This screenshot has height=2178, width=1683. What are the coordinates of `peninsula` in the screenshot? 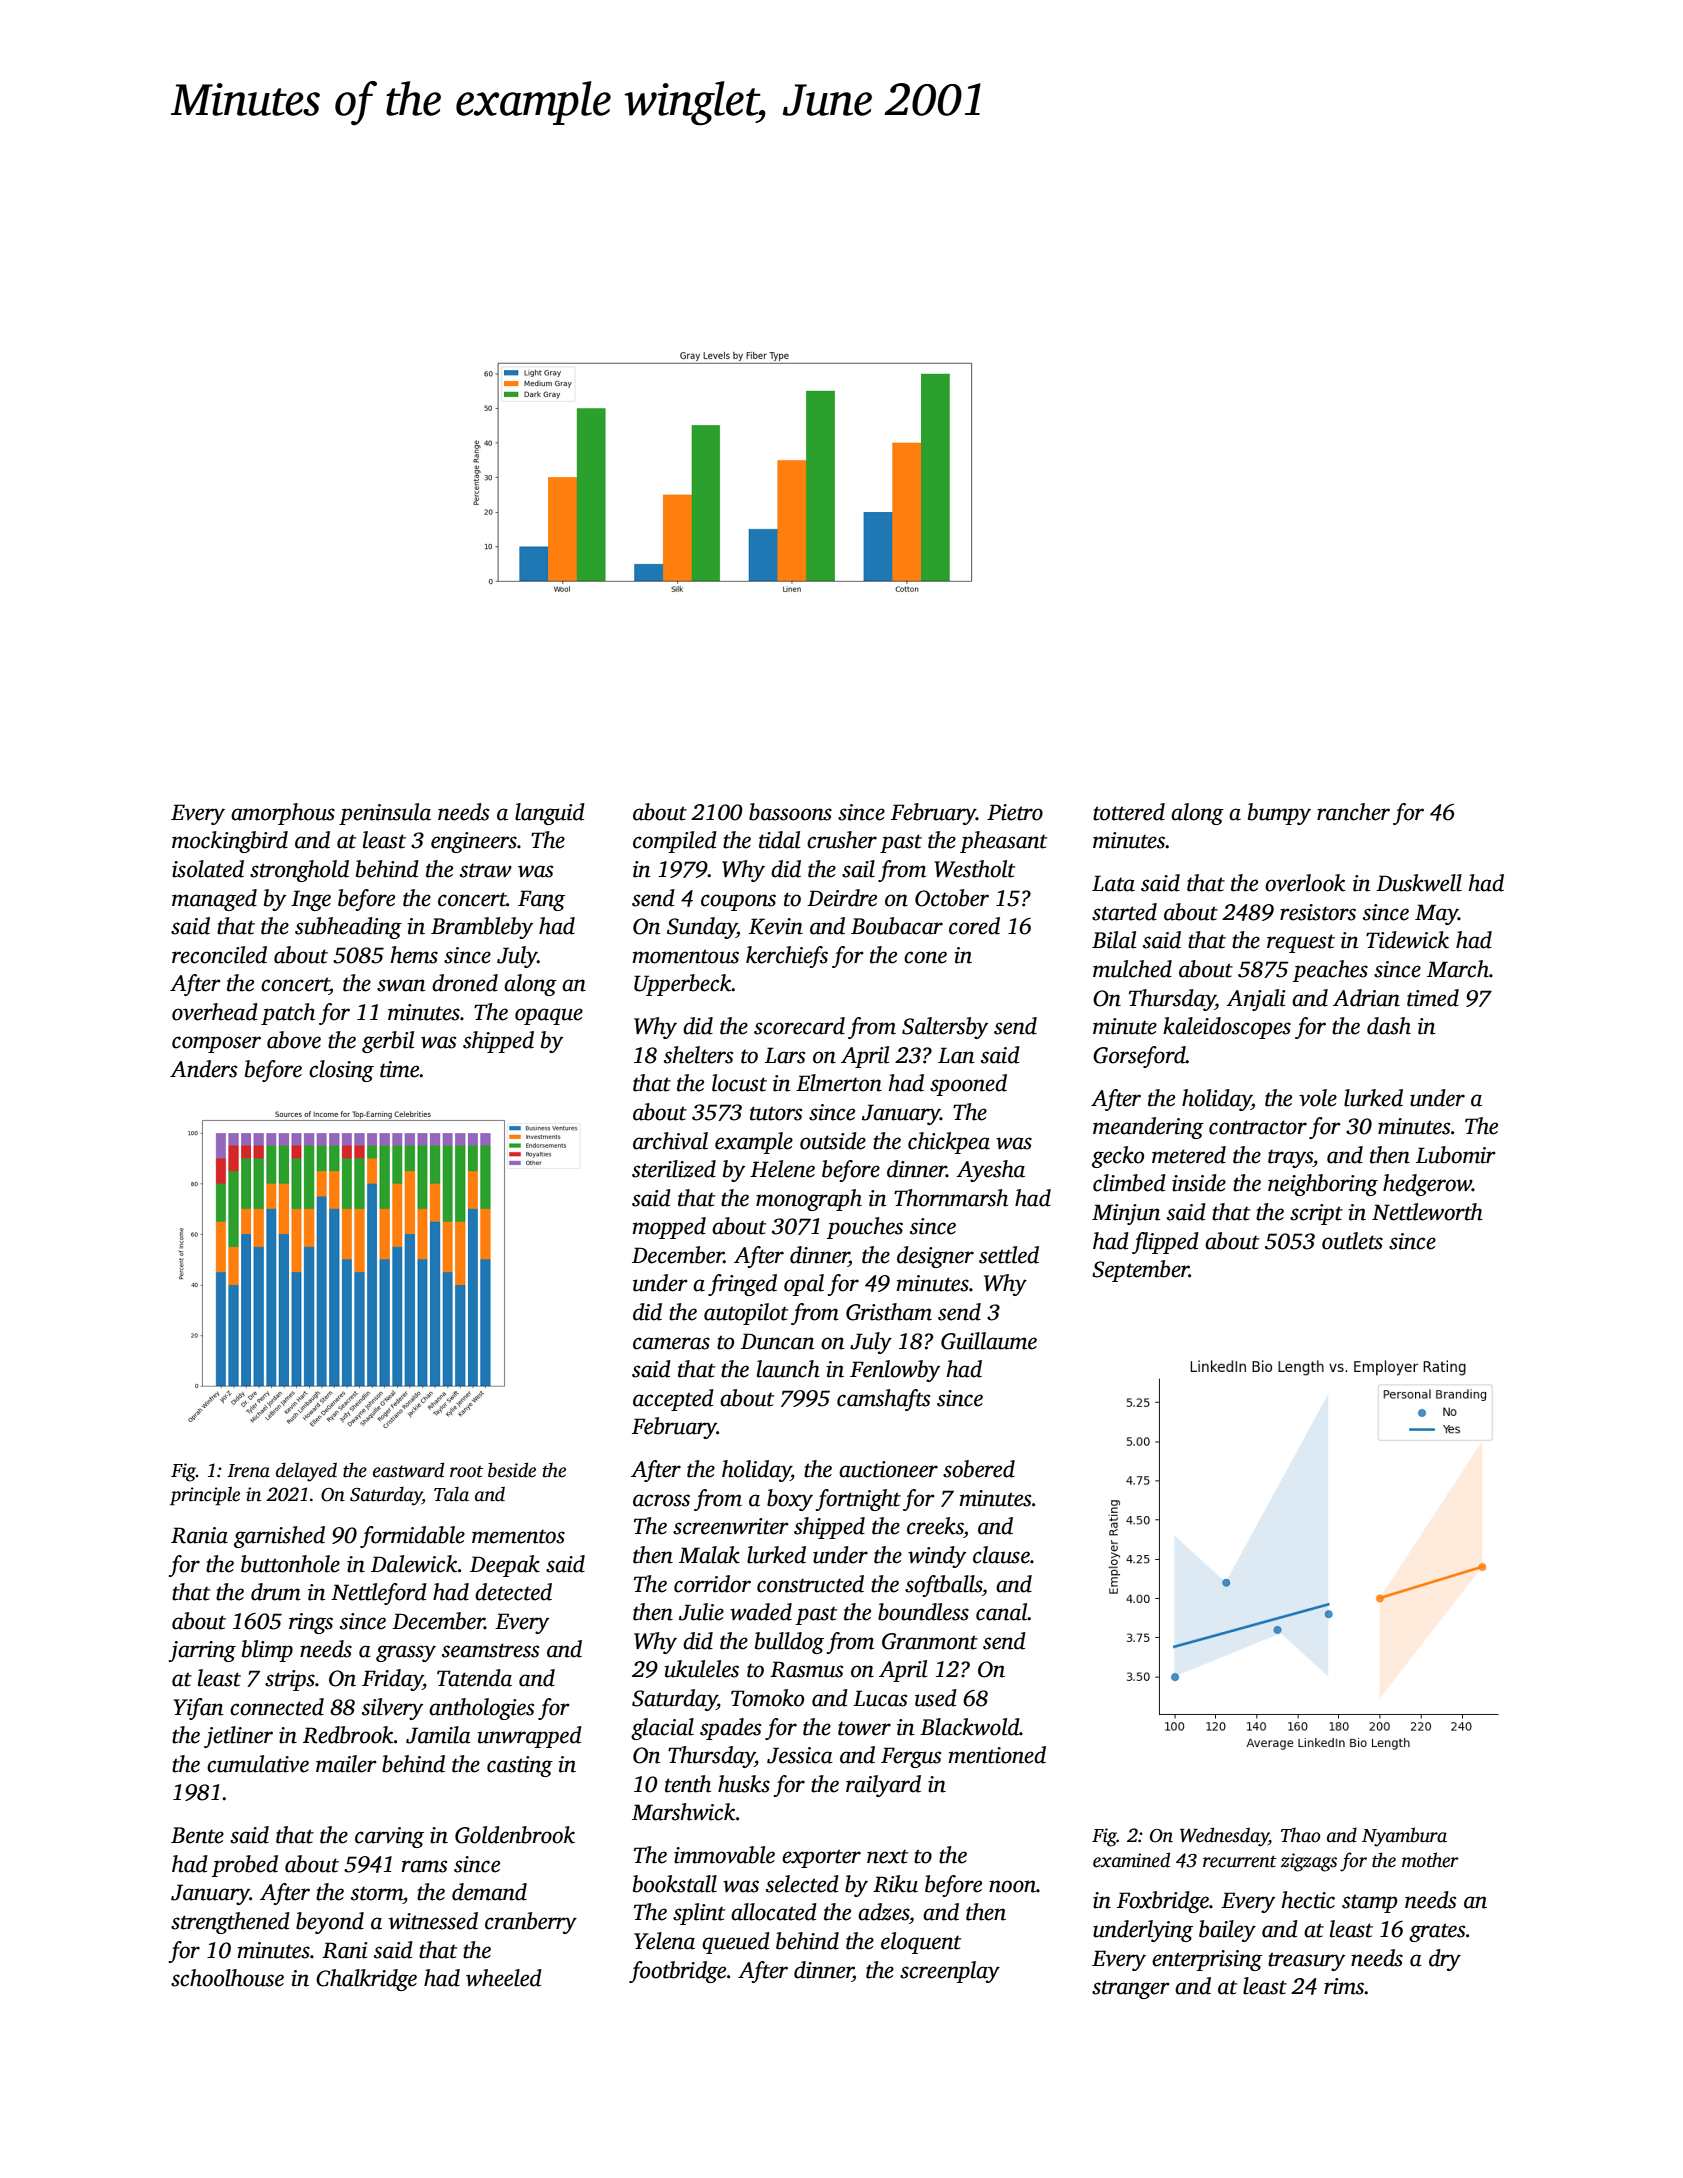 It's located at (385, 814).
